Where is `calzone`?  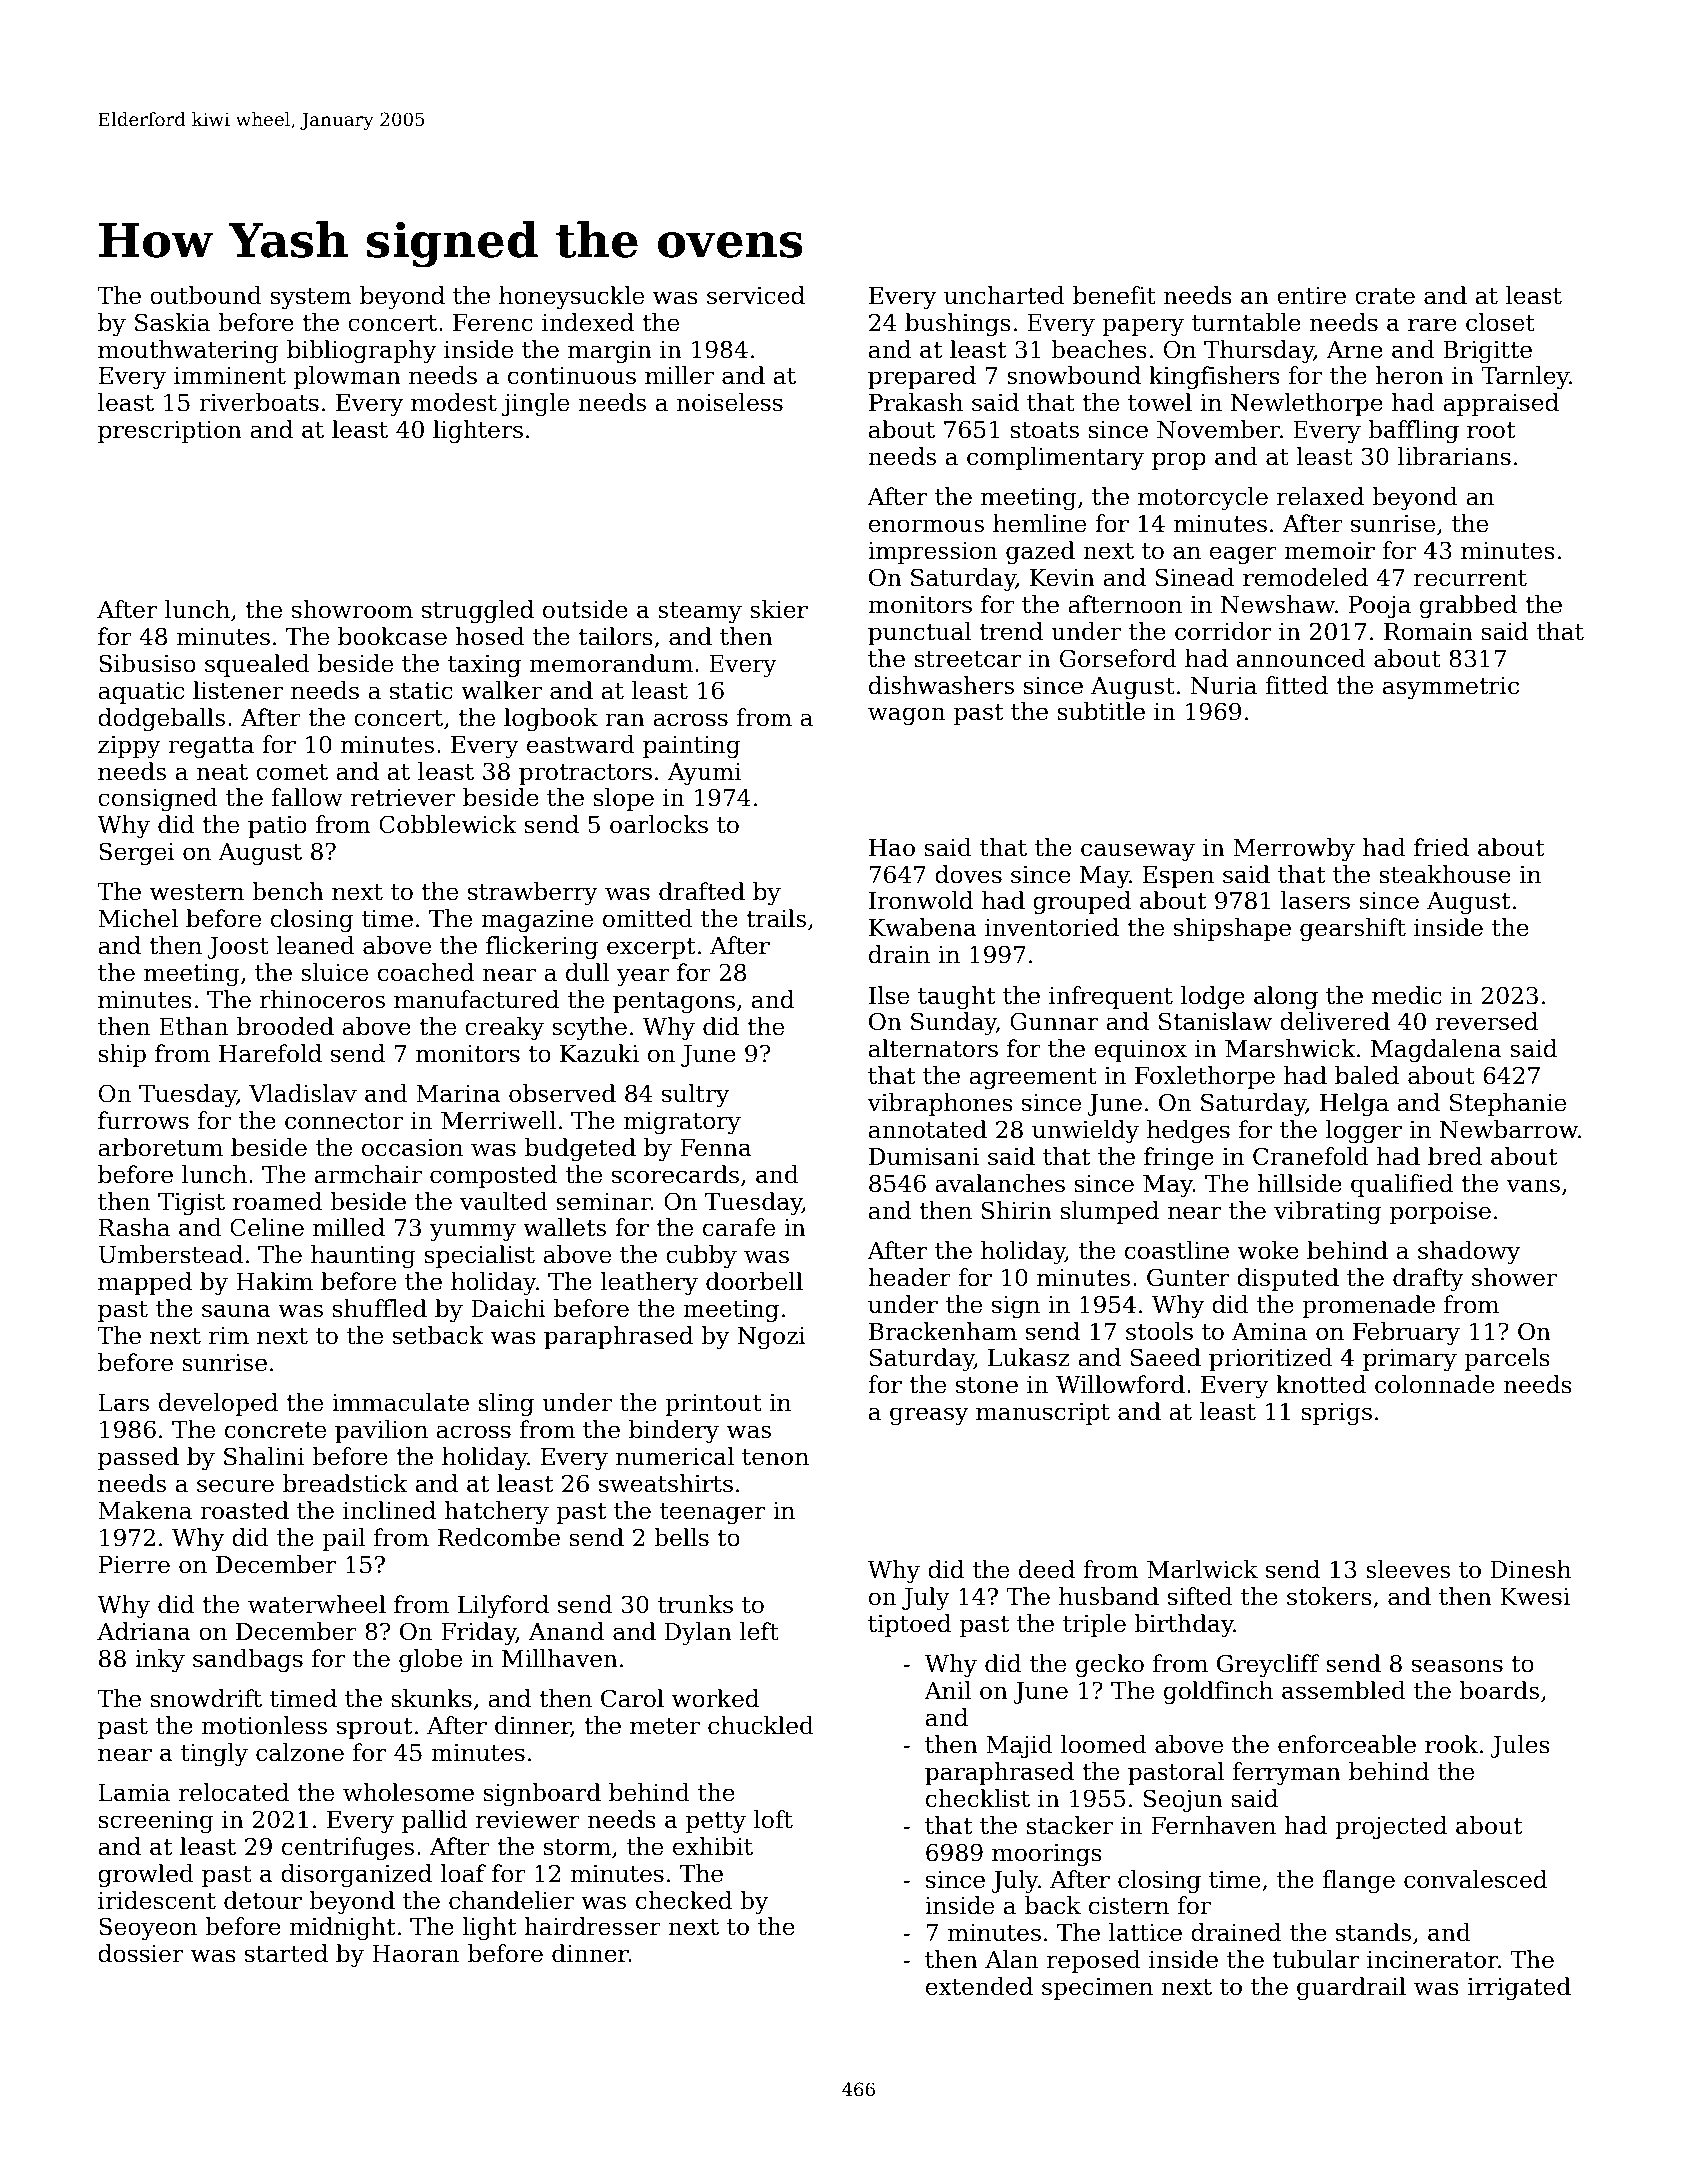
calzone is located at coordinates (300, 1752).
